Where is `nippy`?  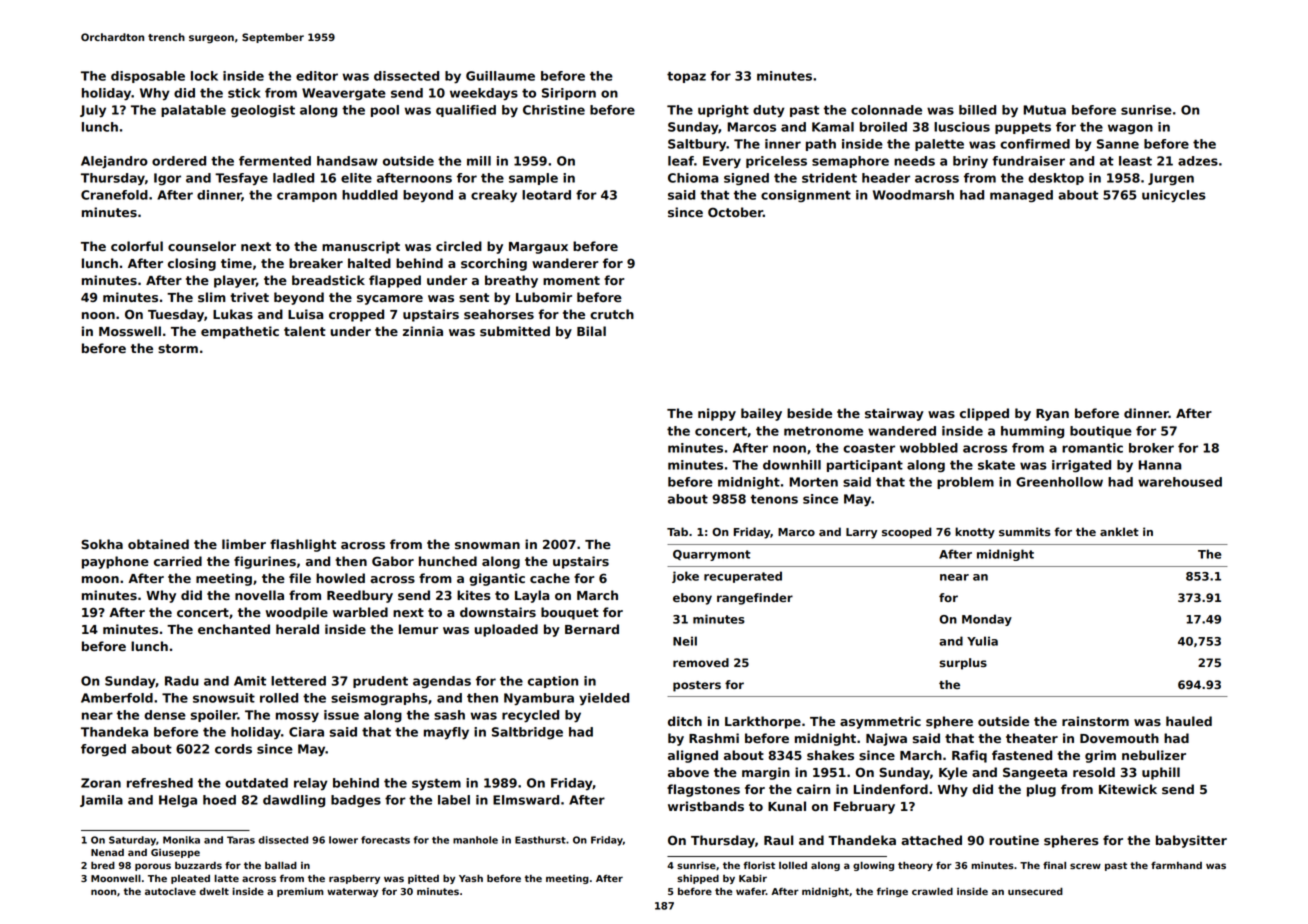 nippy is located at coordinates (717, 414).
